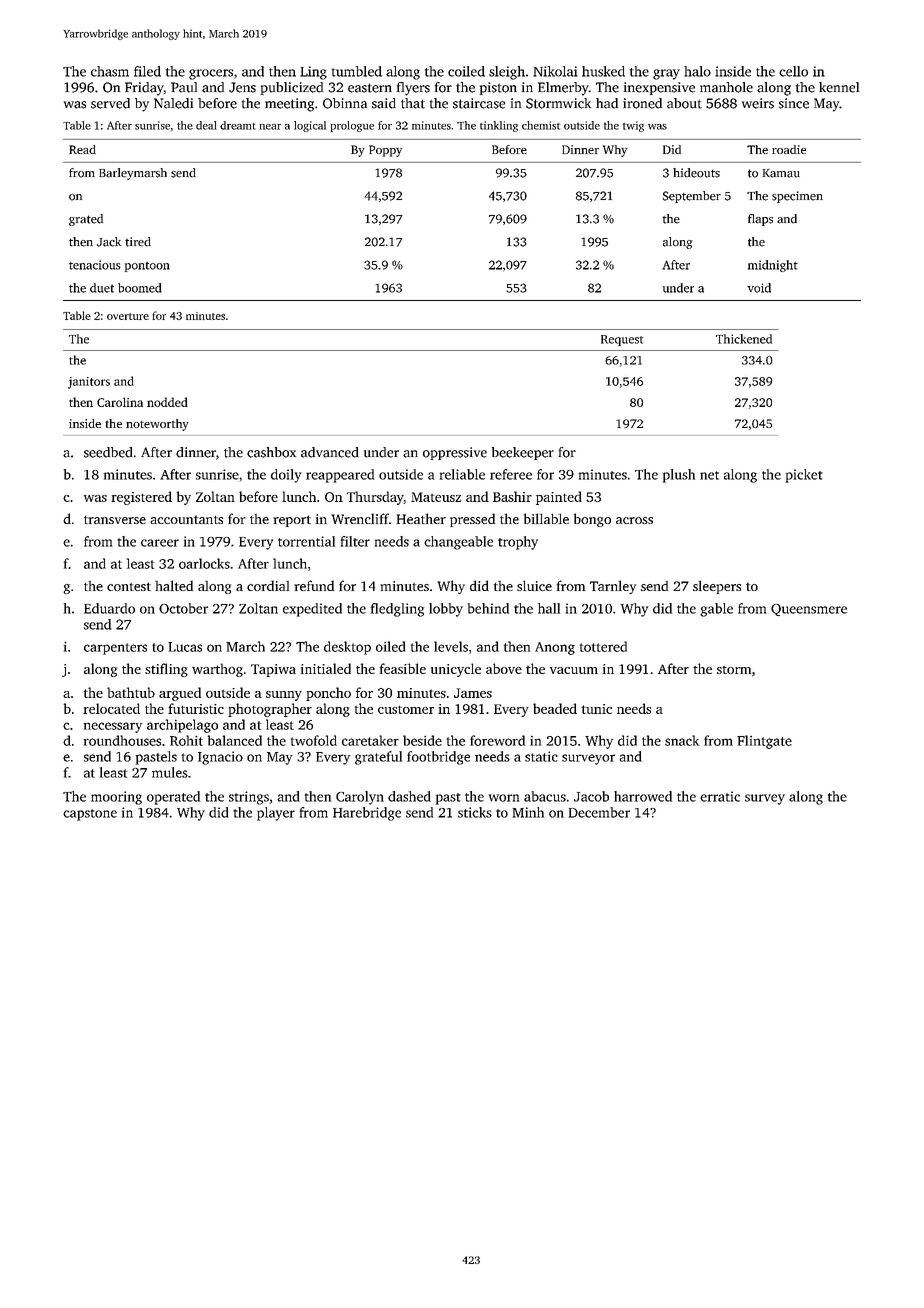 This screenshot has width=924, height=1308. What do you see at coordinates (523, 453) in the screenshot?
I see `beekeeper` at bounding box center [523, 453].
